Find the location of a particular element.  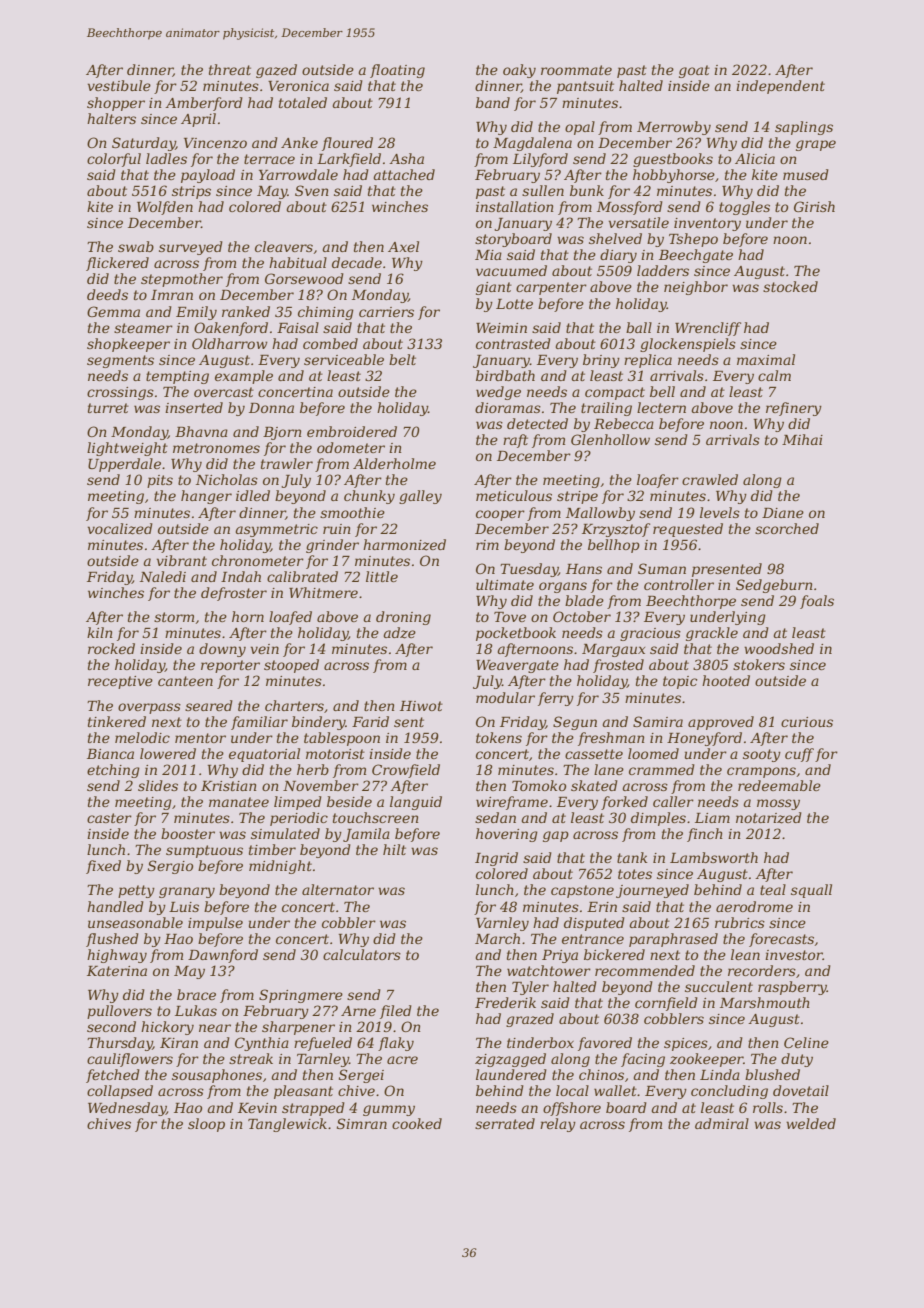

idled is located at coordinates (253, 495).
